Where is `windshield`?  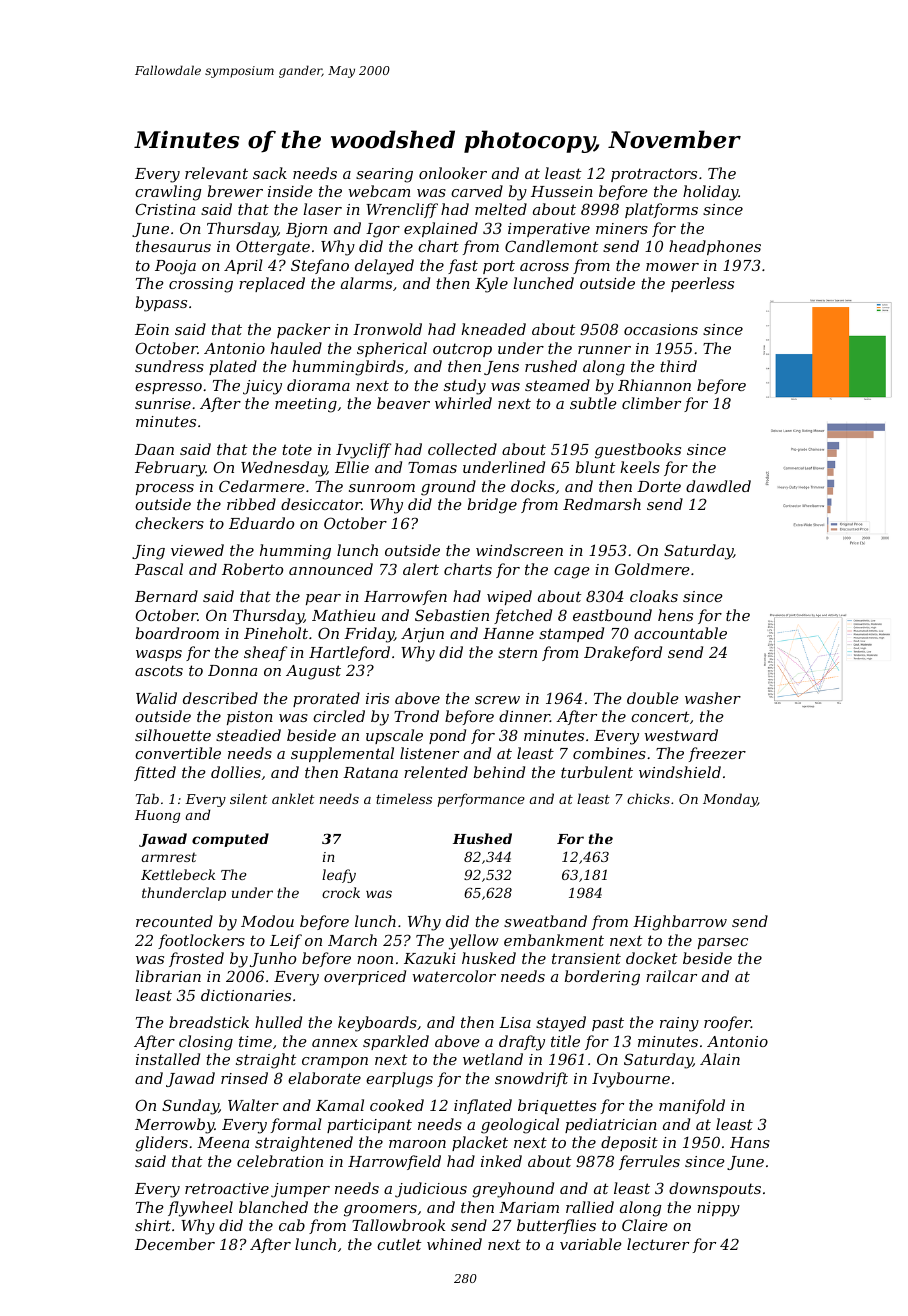
windshield is located at coordinates (680, 772).
